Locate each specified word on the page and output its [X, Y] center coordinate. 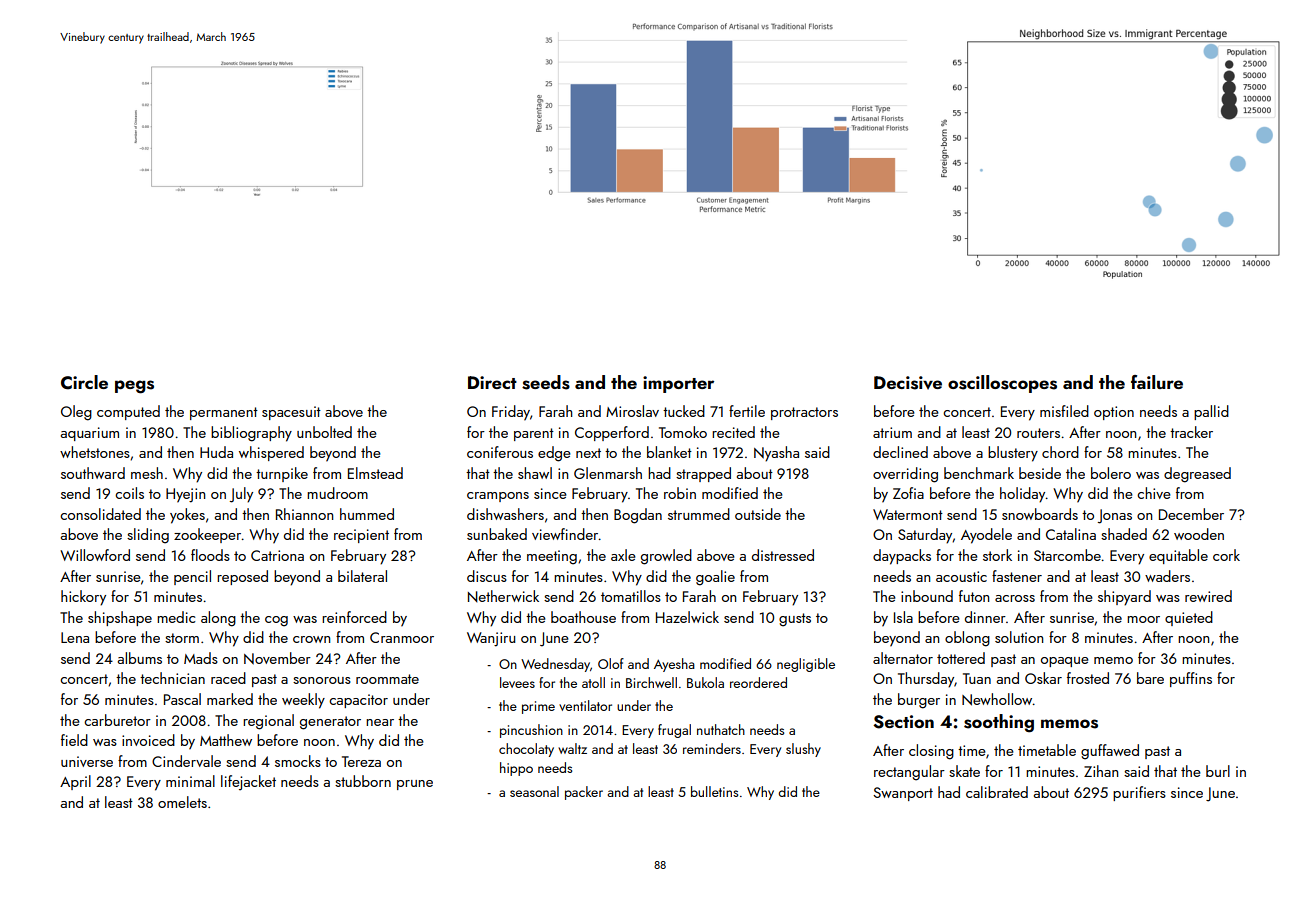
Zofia [908, 493]
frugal [674, 731]
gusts [795, 620]
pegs [134, 387]
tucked [684, 411]
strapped [703, 474]
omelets [182, 802]
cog [276, 621]
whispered [271, 453]
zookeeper [207, 535]
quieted [1189, 618]
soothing [999, 723]
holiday [1022, 495]
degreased [1197, 475]
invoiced [148, 740]
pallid [1211, 412]
